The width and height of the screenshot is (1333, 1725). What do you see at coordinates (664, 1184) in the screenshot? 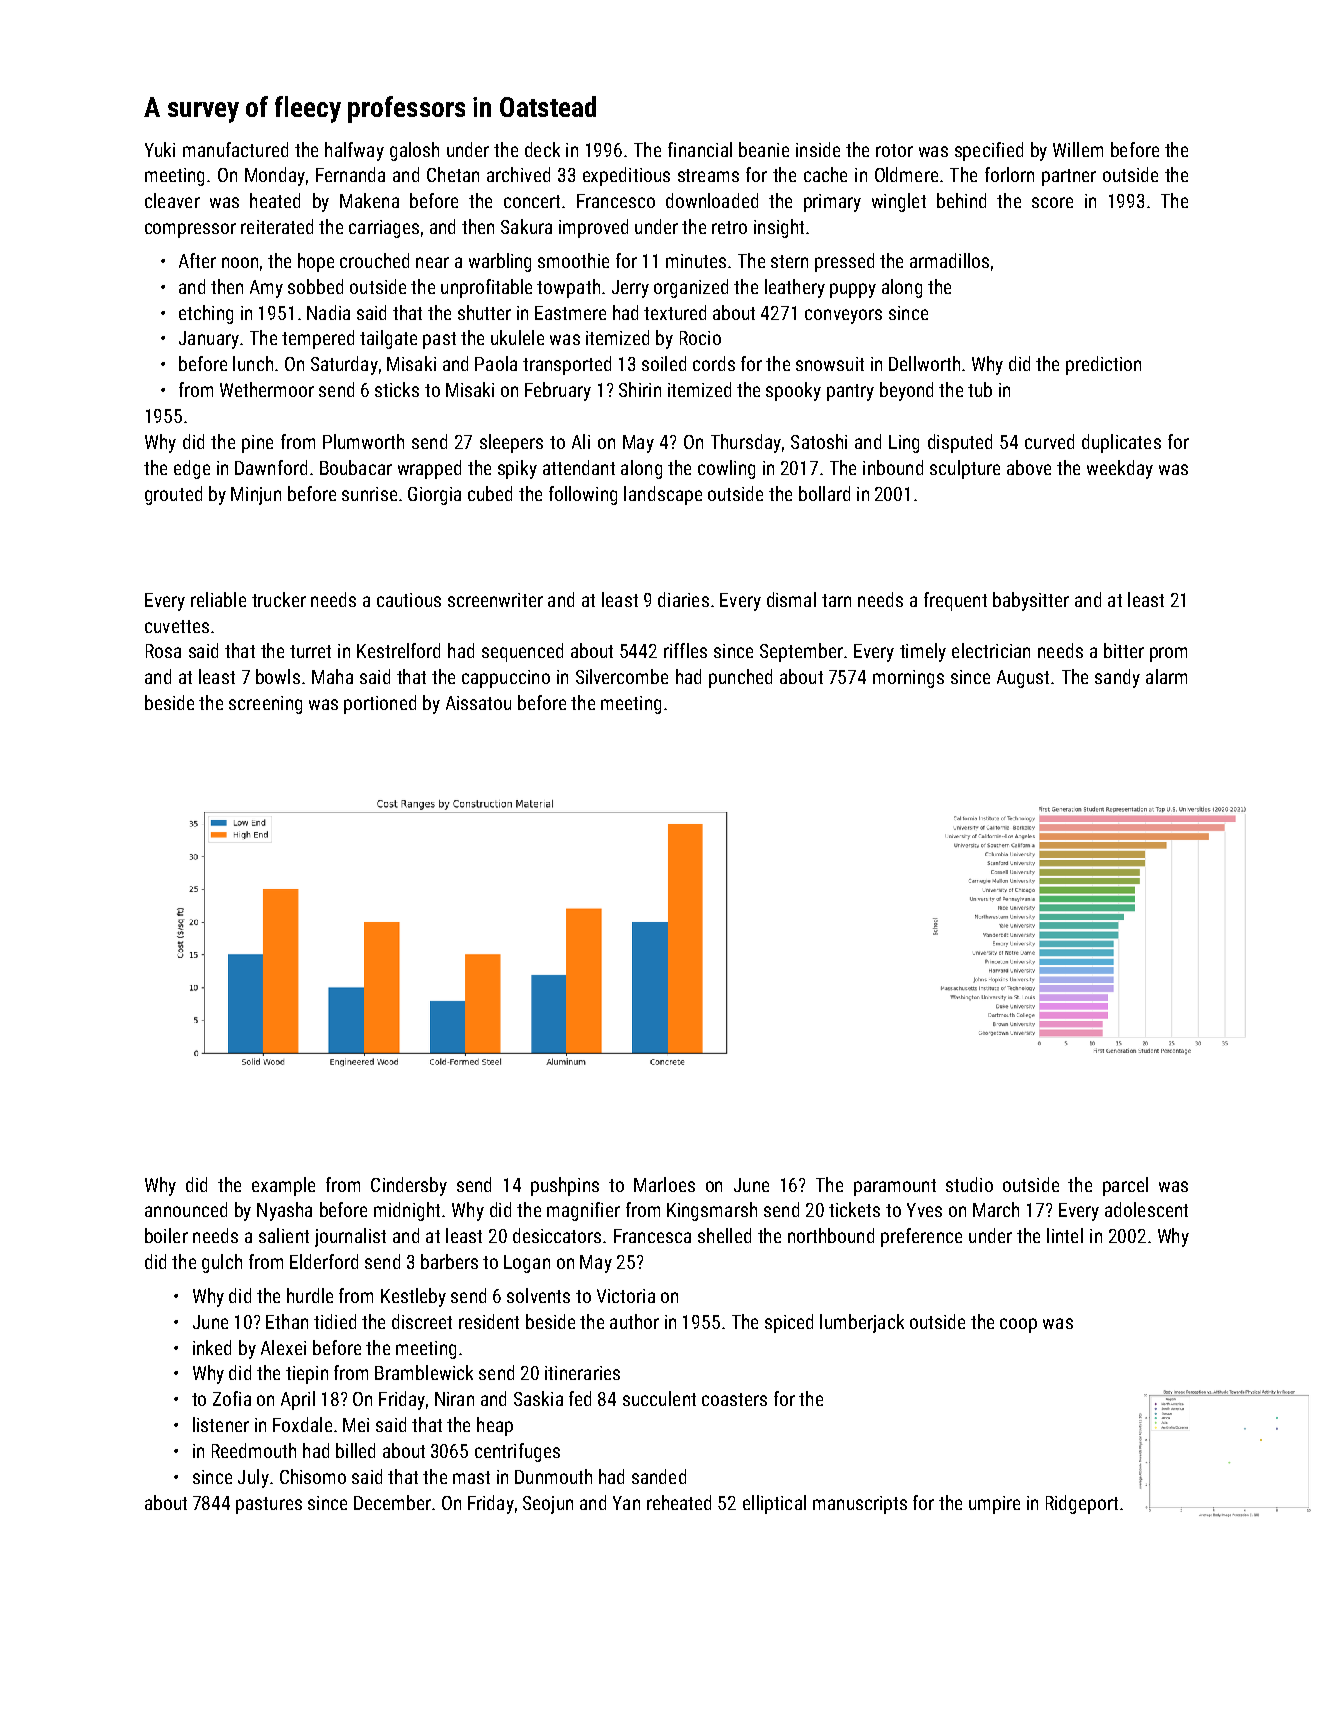
I see `Marloes` at bounding box center [664, 1184].
